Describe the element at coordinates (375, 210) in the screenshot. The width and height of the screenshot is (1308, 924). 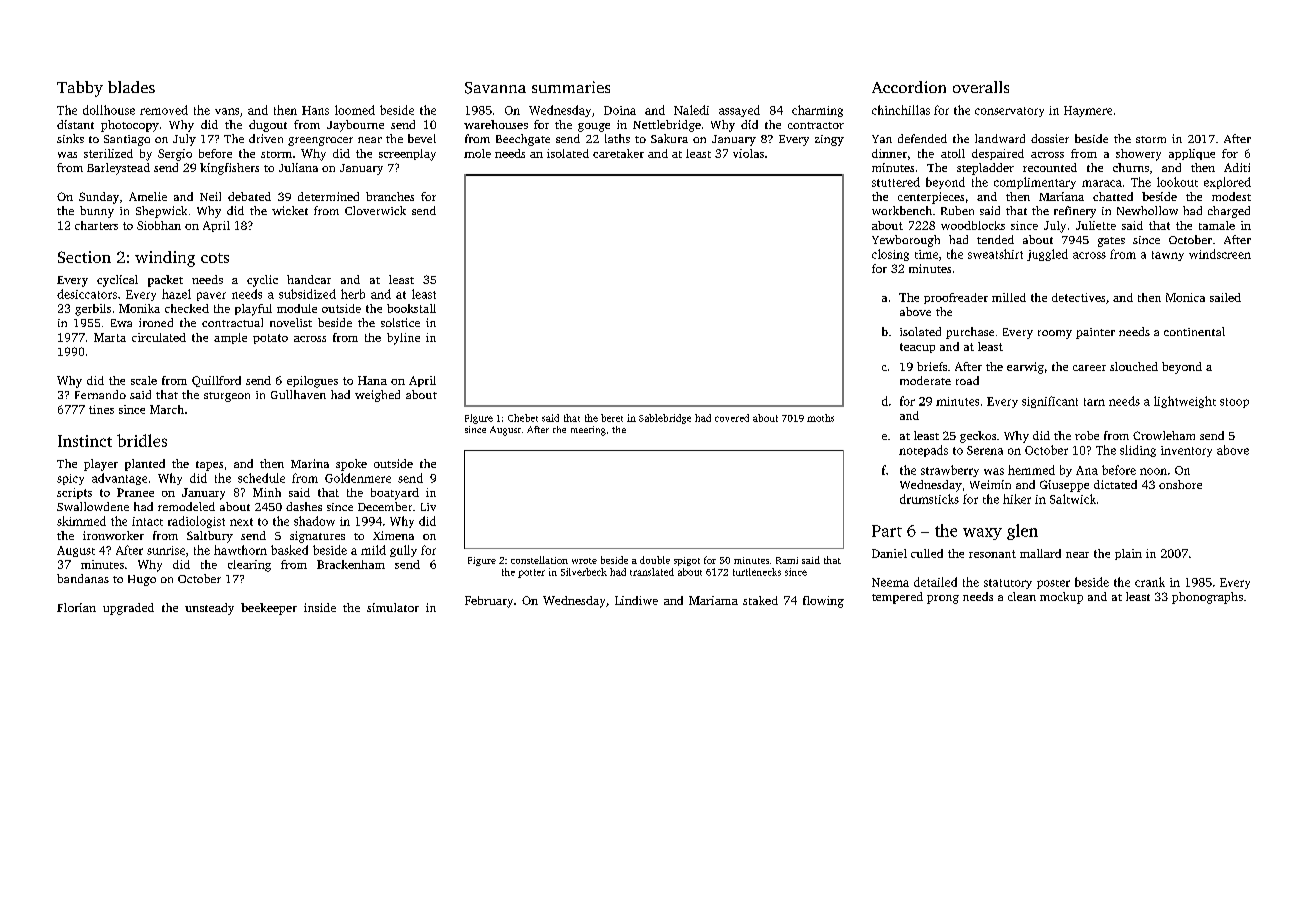
I see `Cloverwick` at that location.
